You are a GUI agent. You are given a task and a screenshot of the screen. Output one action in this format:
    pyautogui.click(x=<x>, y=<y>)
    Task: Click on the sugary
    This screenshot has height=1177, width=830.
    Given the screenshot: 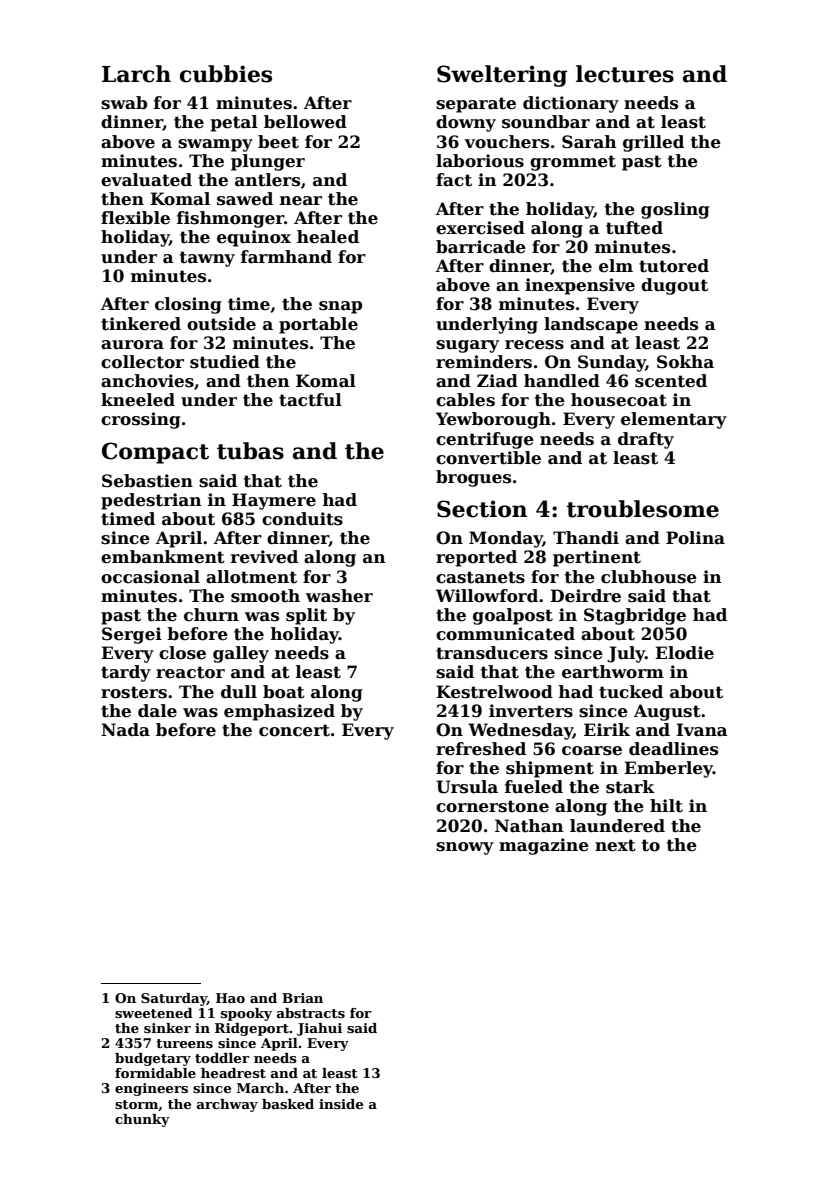 What is the action you would take?
    pyautogui.click(x=467, y=346)
